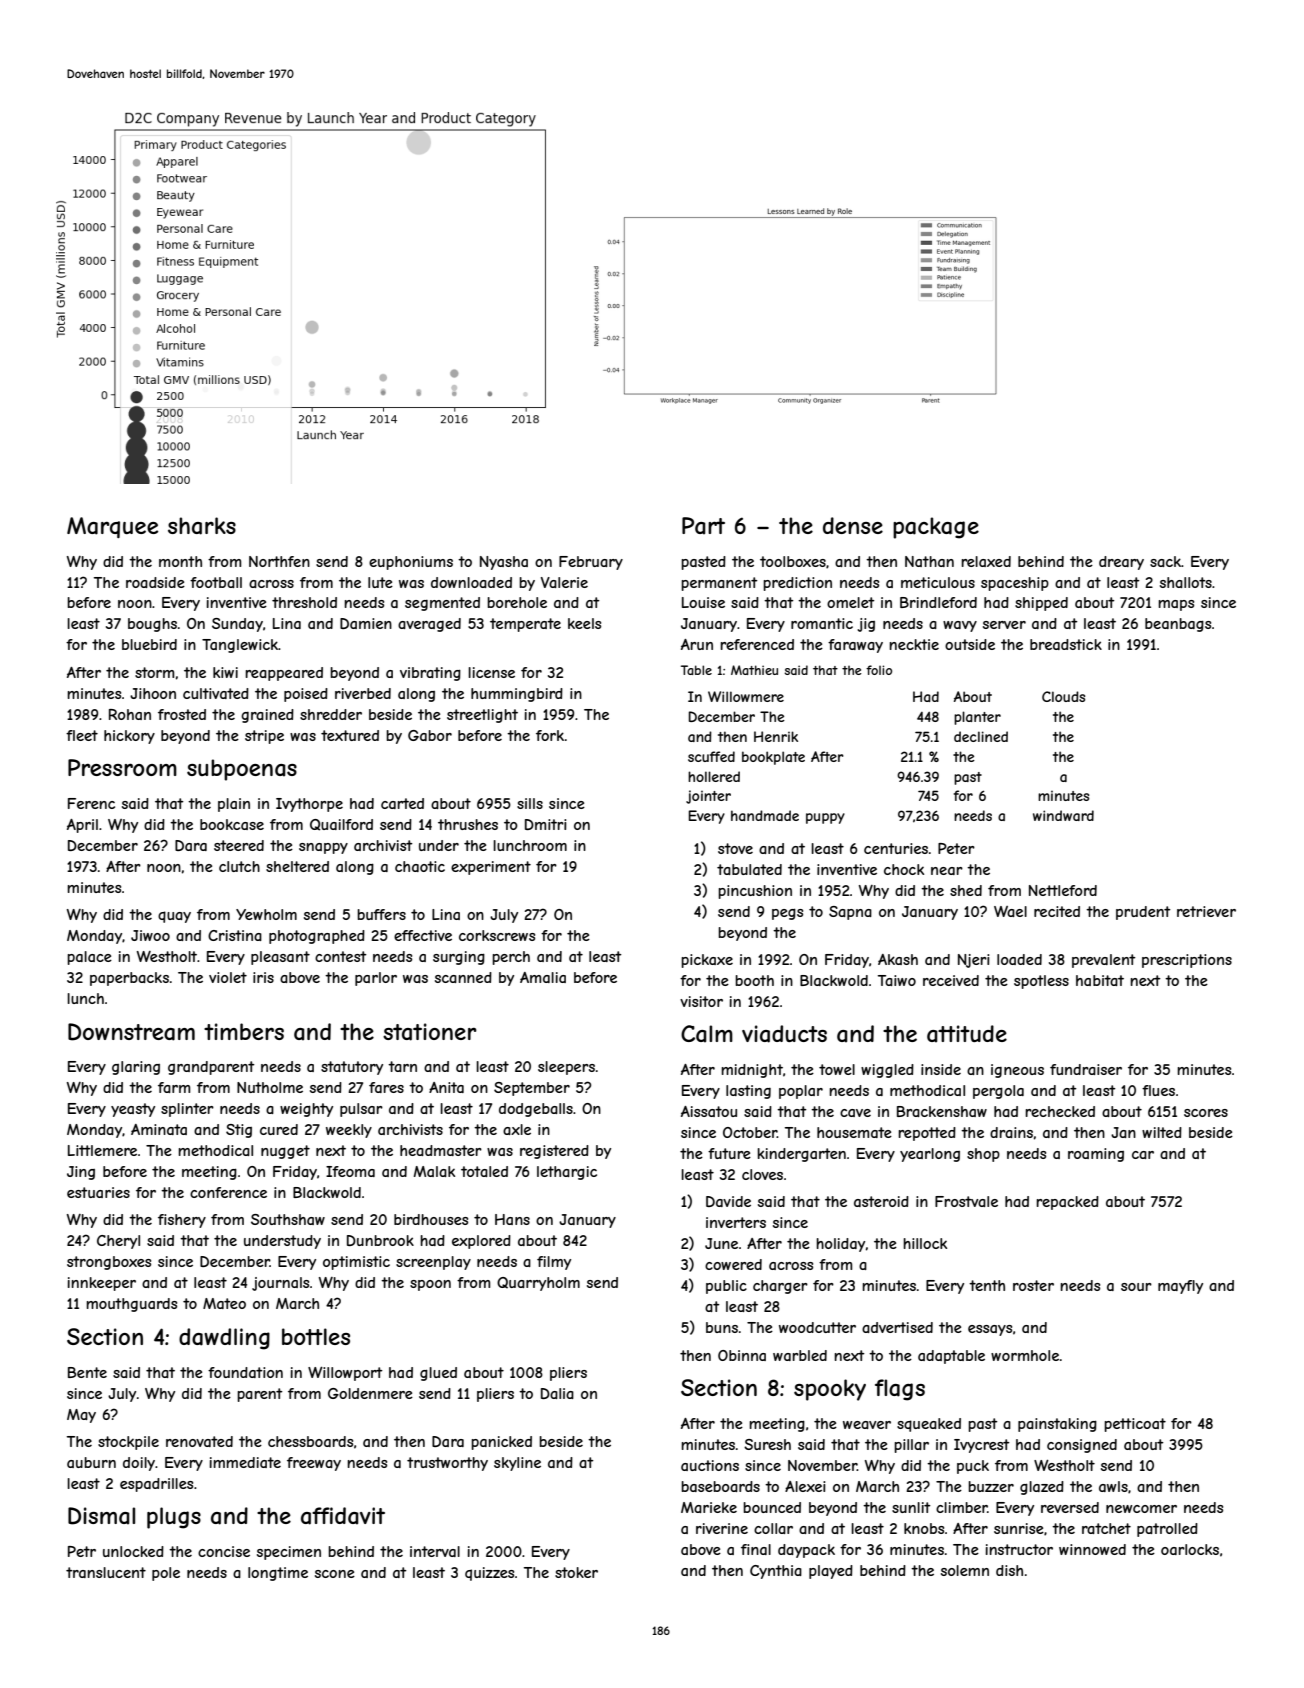 This page has width=1304, height=1688. Describe the element at coordinates (707, 1034) in the page. I see `Calm` at that location.
